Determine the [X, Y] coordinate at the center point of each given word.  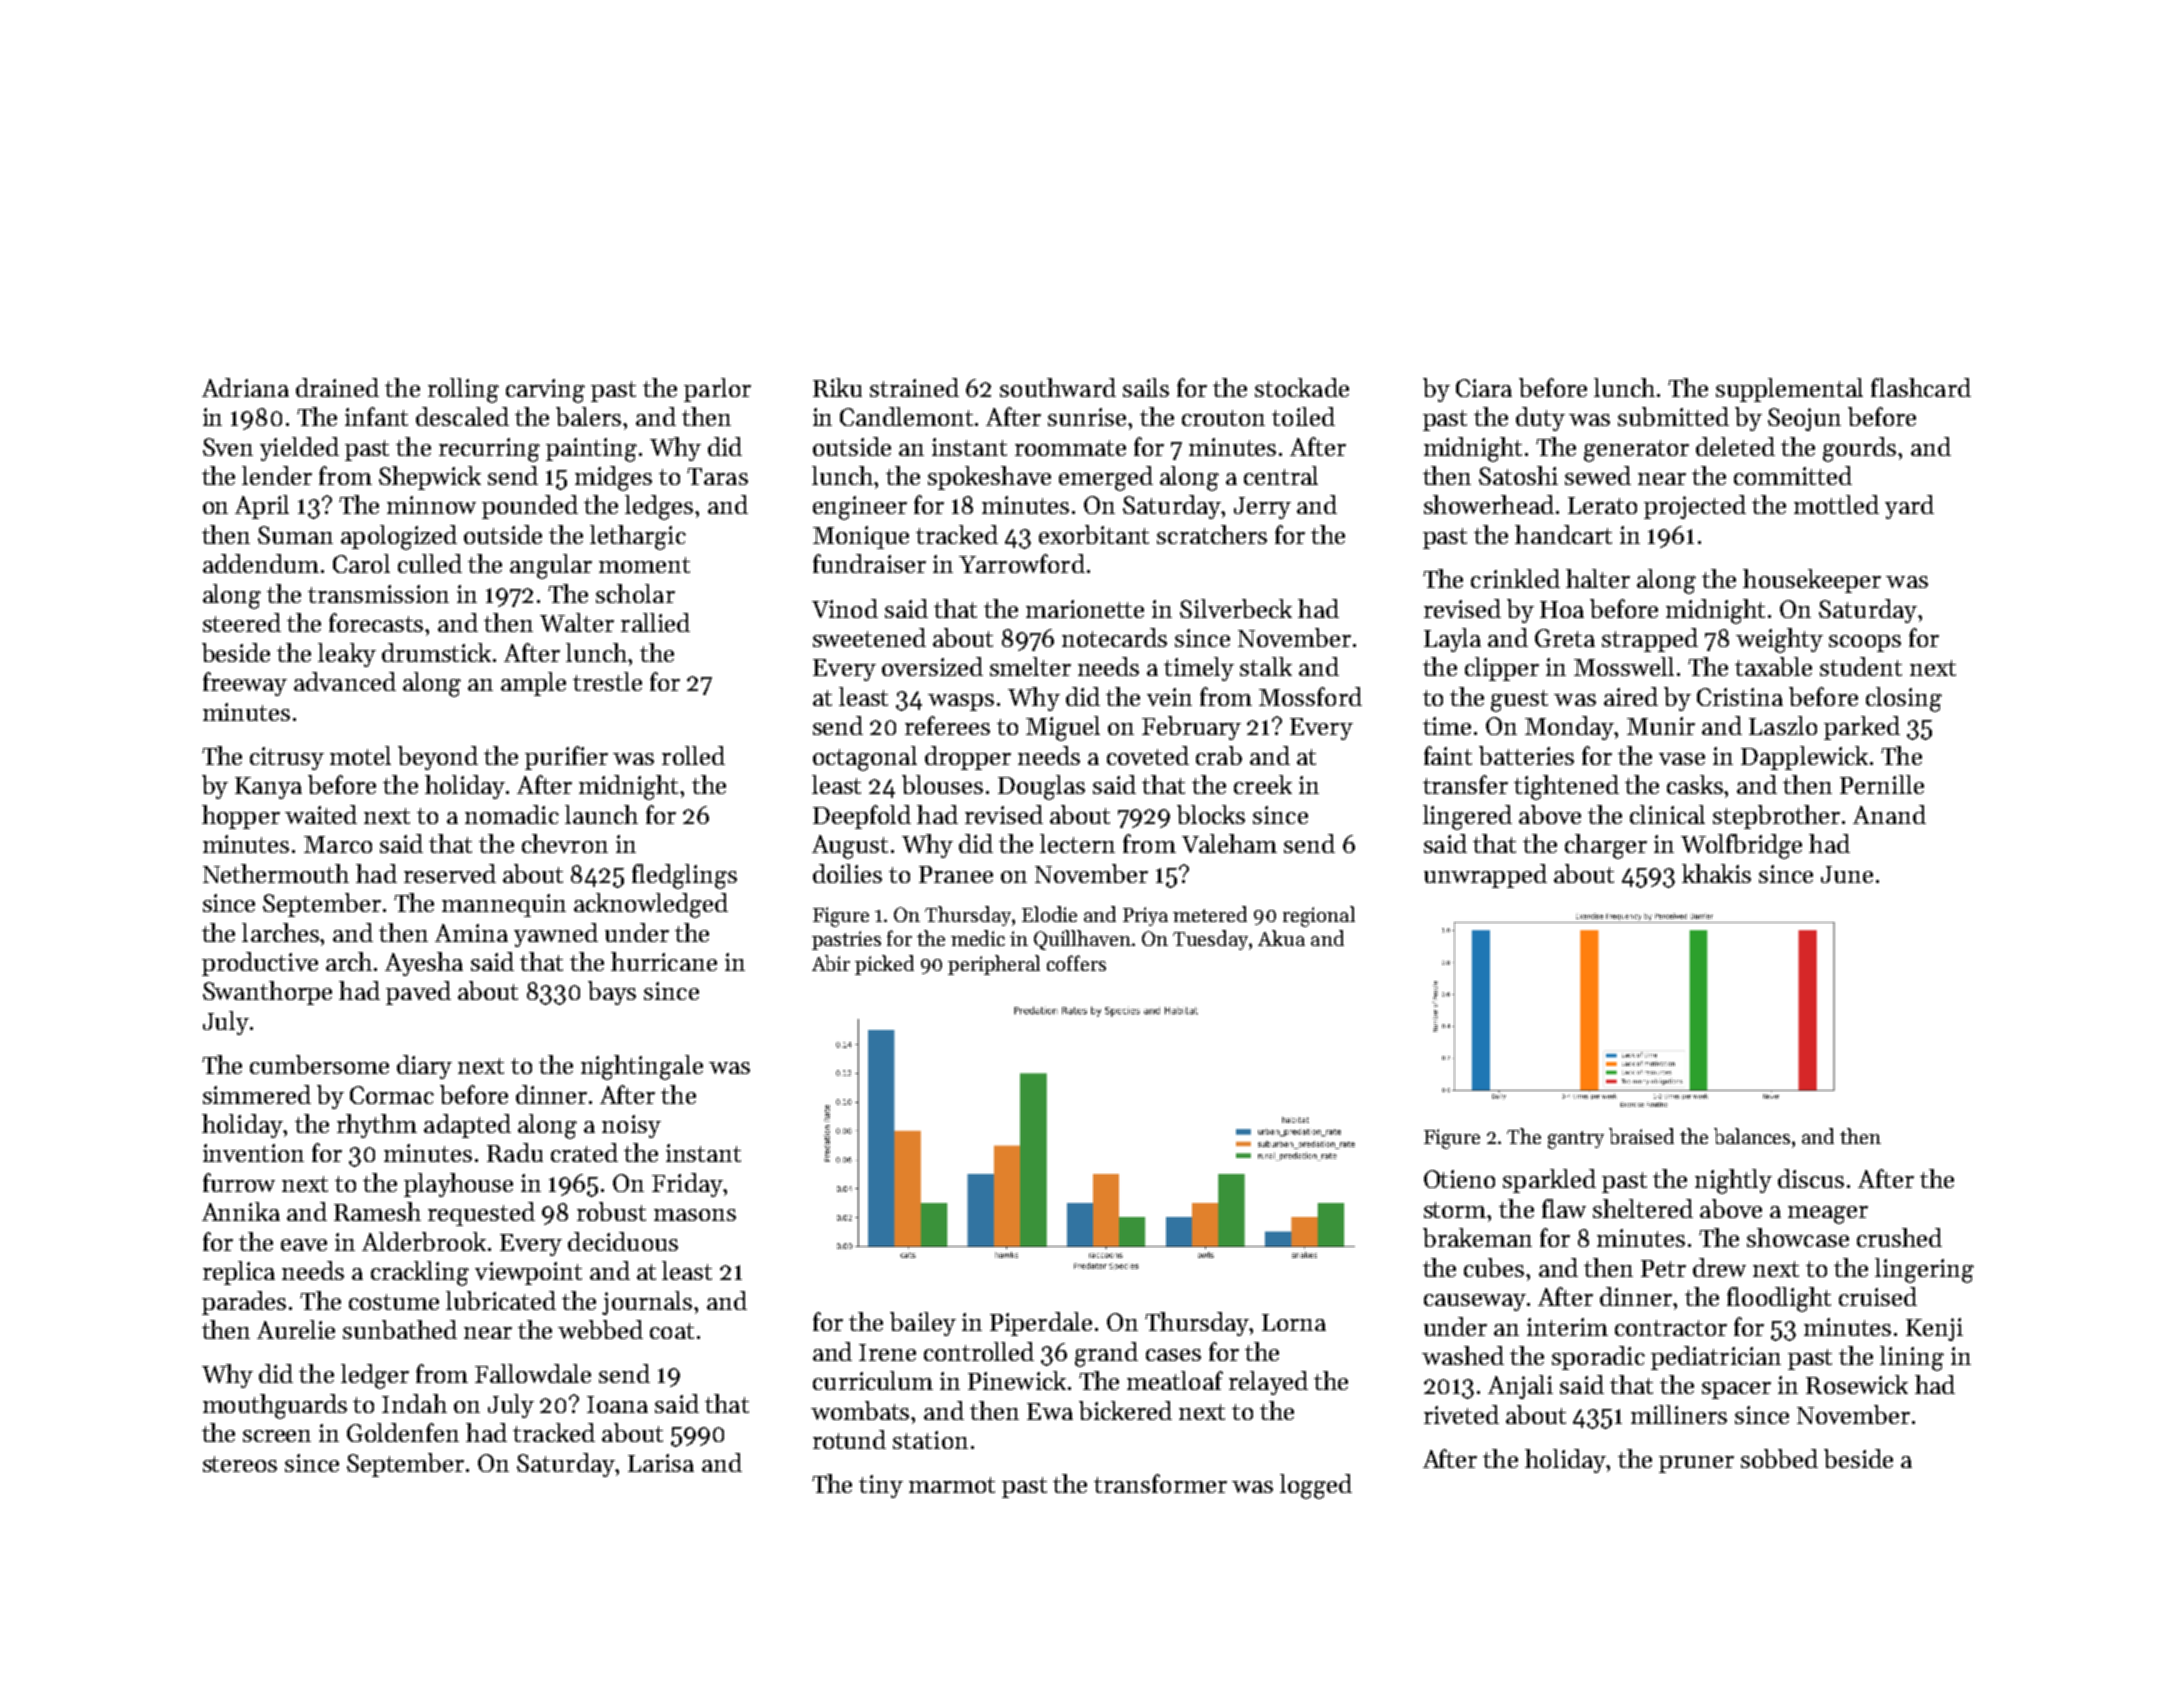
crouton [1223, 418]
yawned [556, 935]
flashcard [1921, 387]
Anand [1889, 814]
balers [588, 416]
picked [884, 965]
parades [244, 1303]
